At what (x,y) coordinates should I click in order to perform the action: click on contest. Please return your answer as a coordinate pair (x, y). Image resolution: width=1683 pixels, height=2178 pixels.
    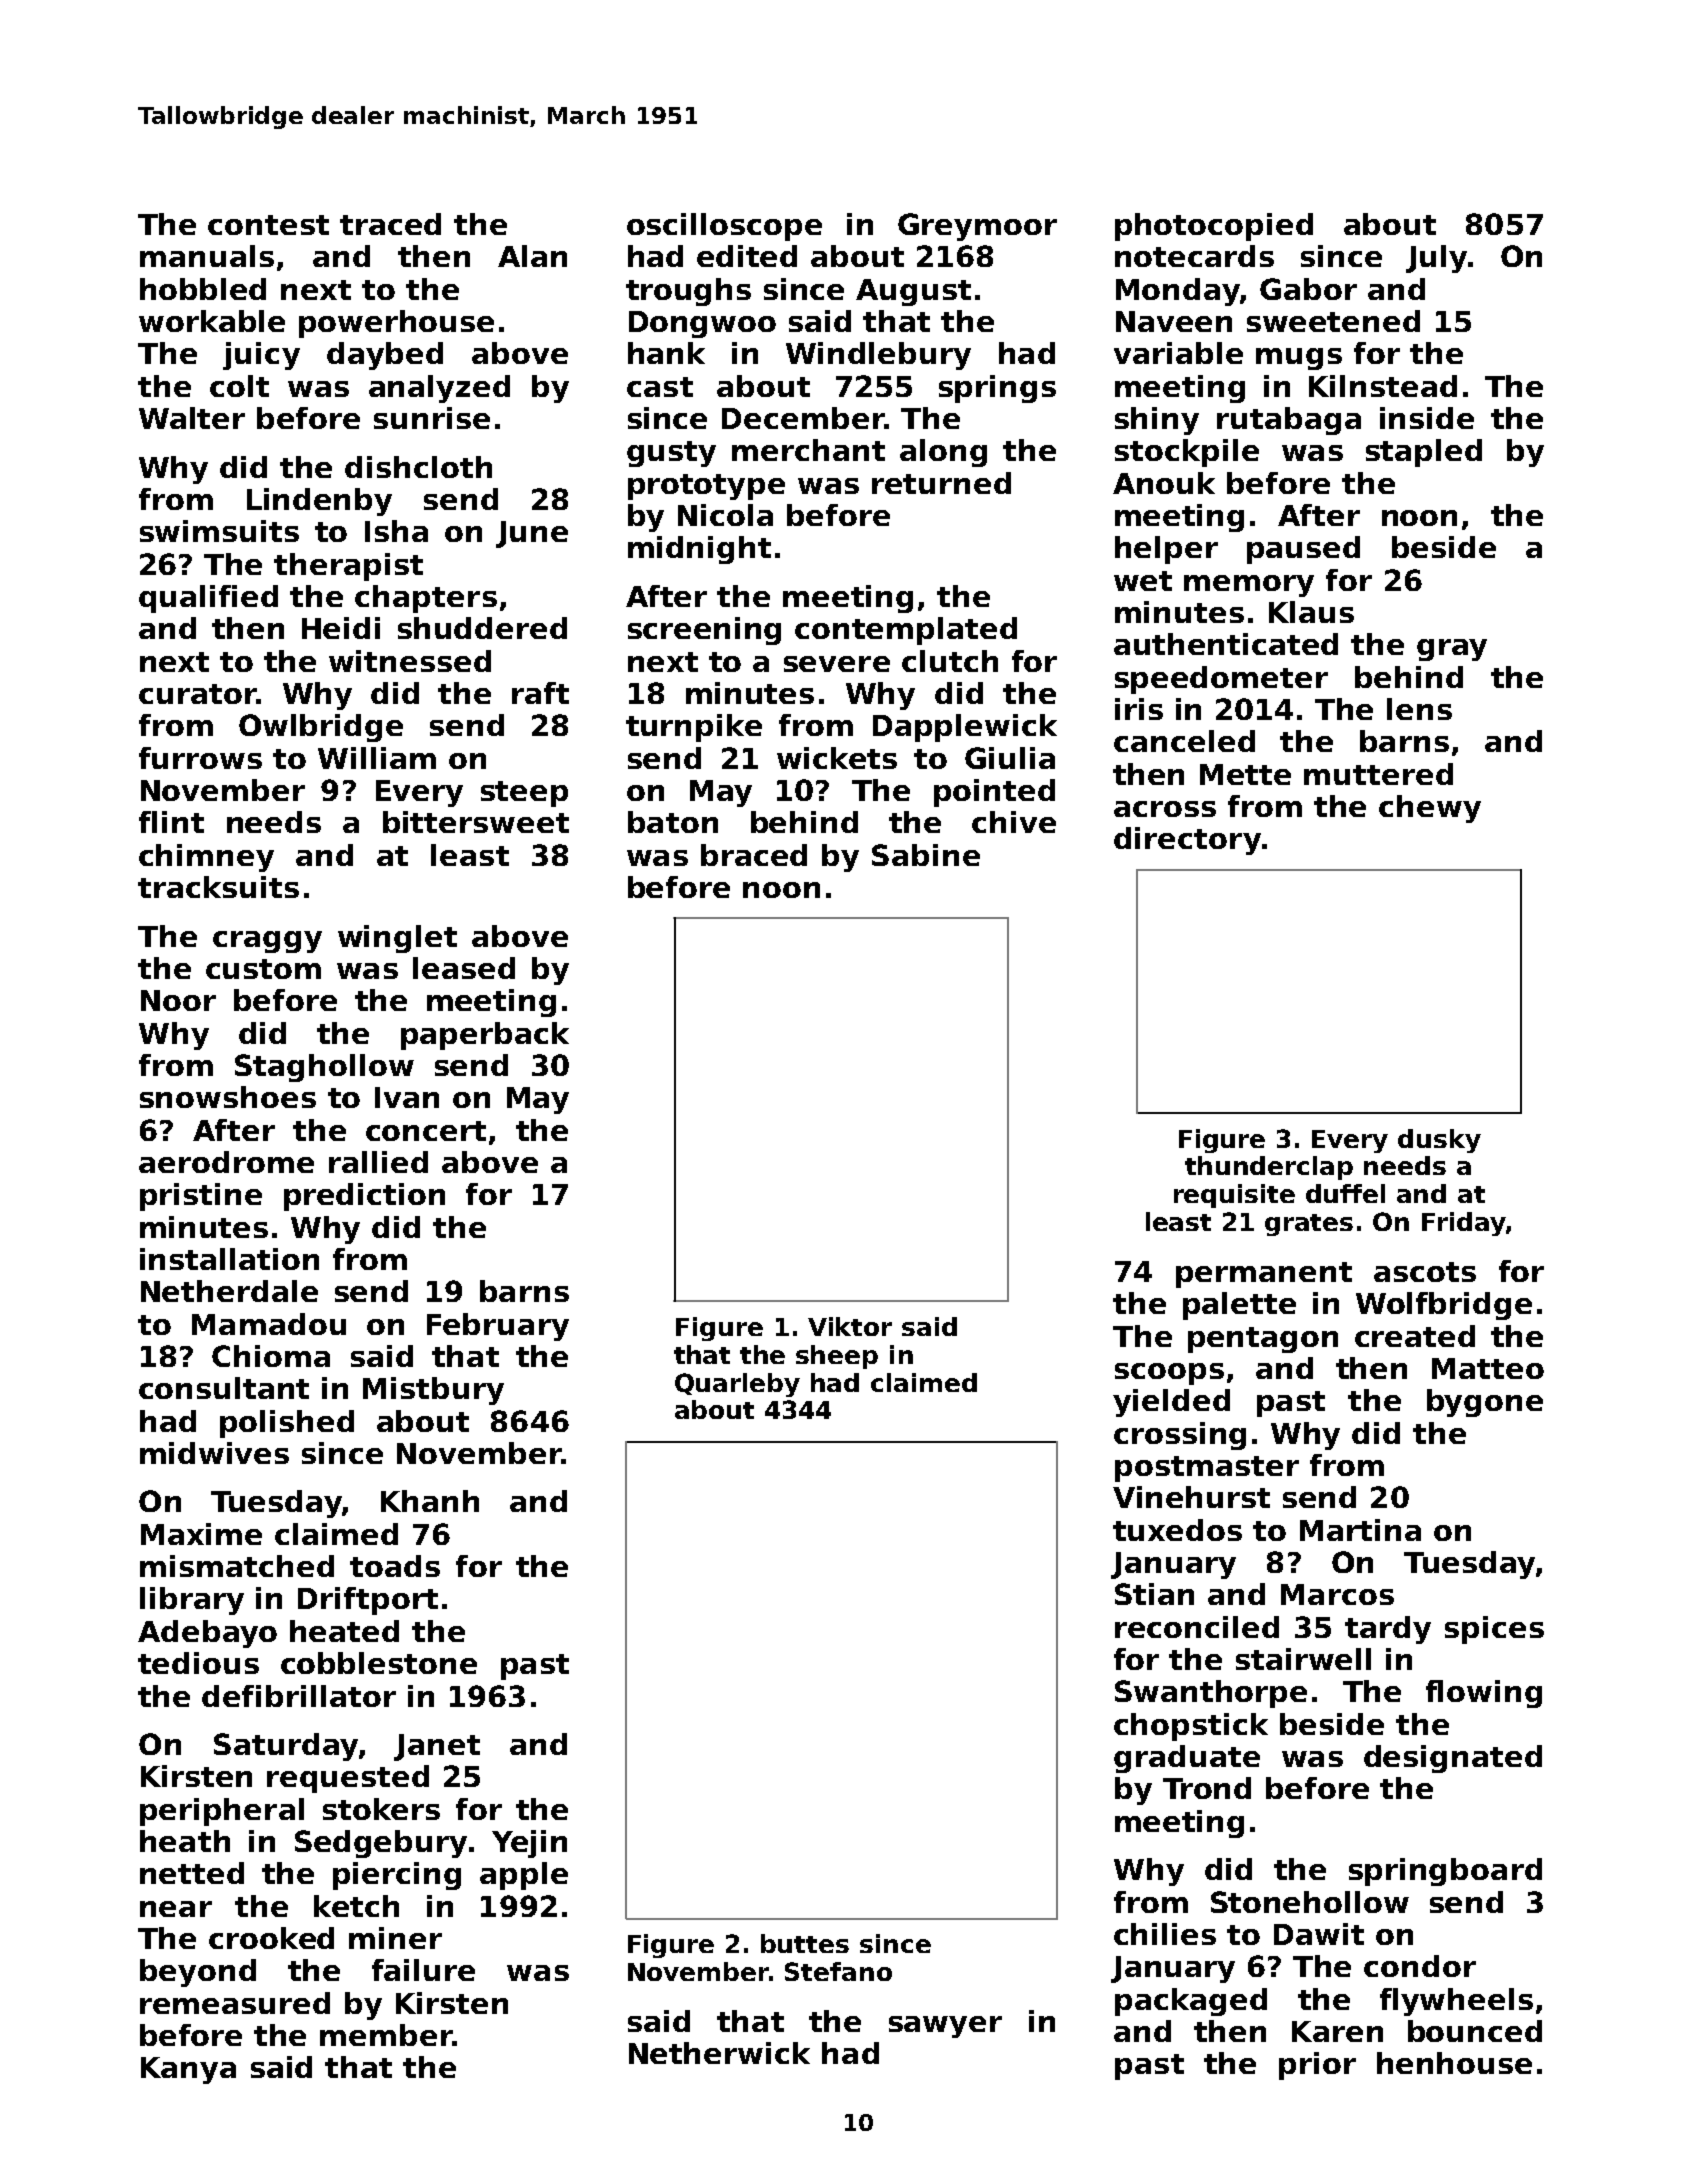
    Looking at the image, I should click on (268, 225).
